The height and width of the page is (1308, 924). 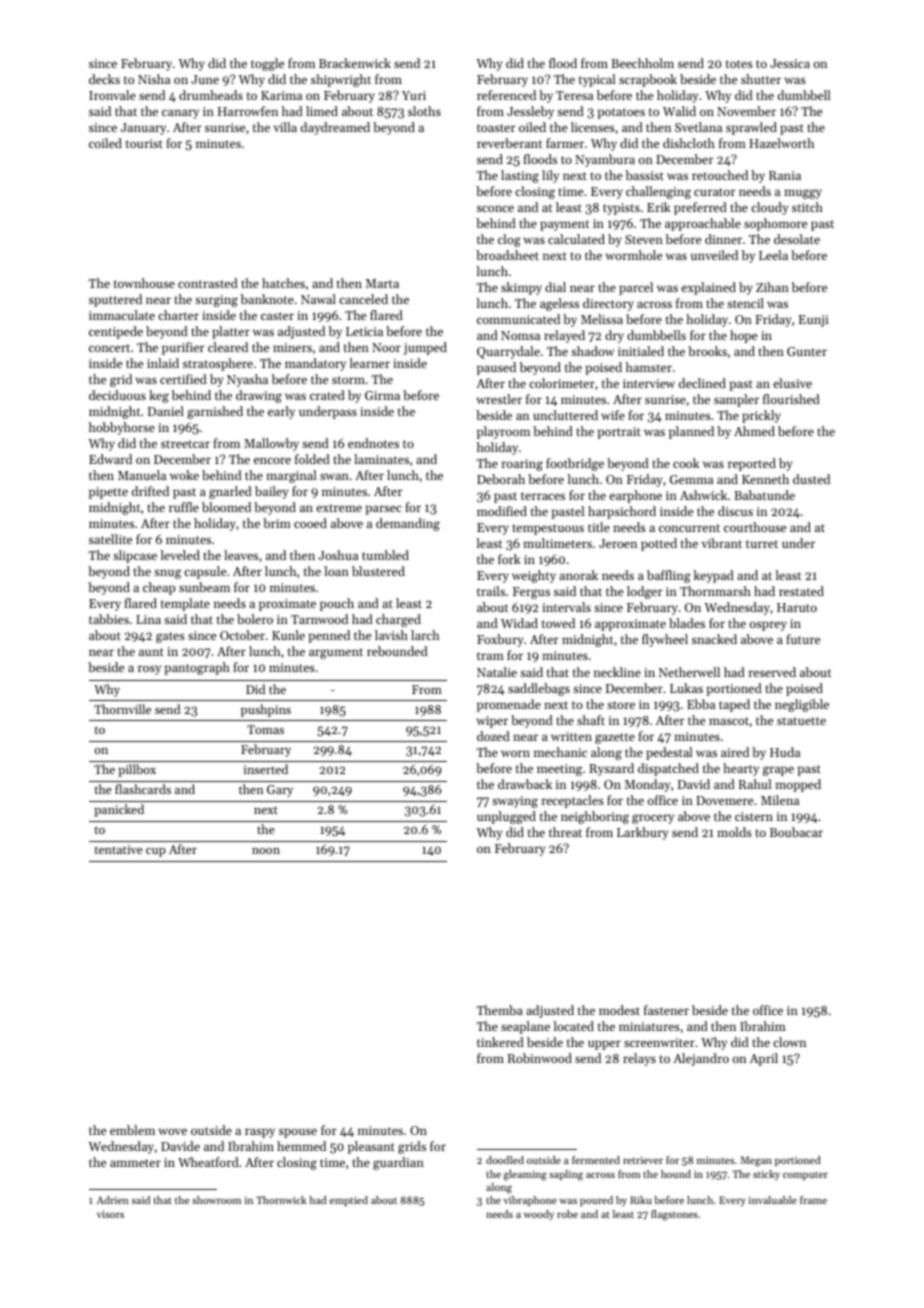 I want to click on emblem, so click(x=132, y=1130).
